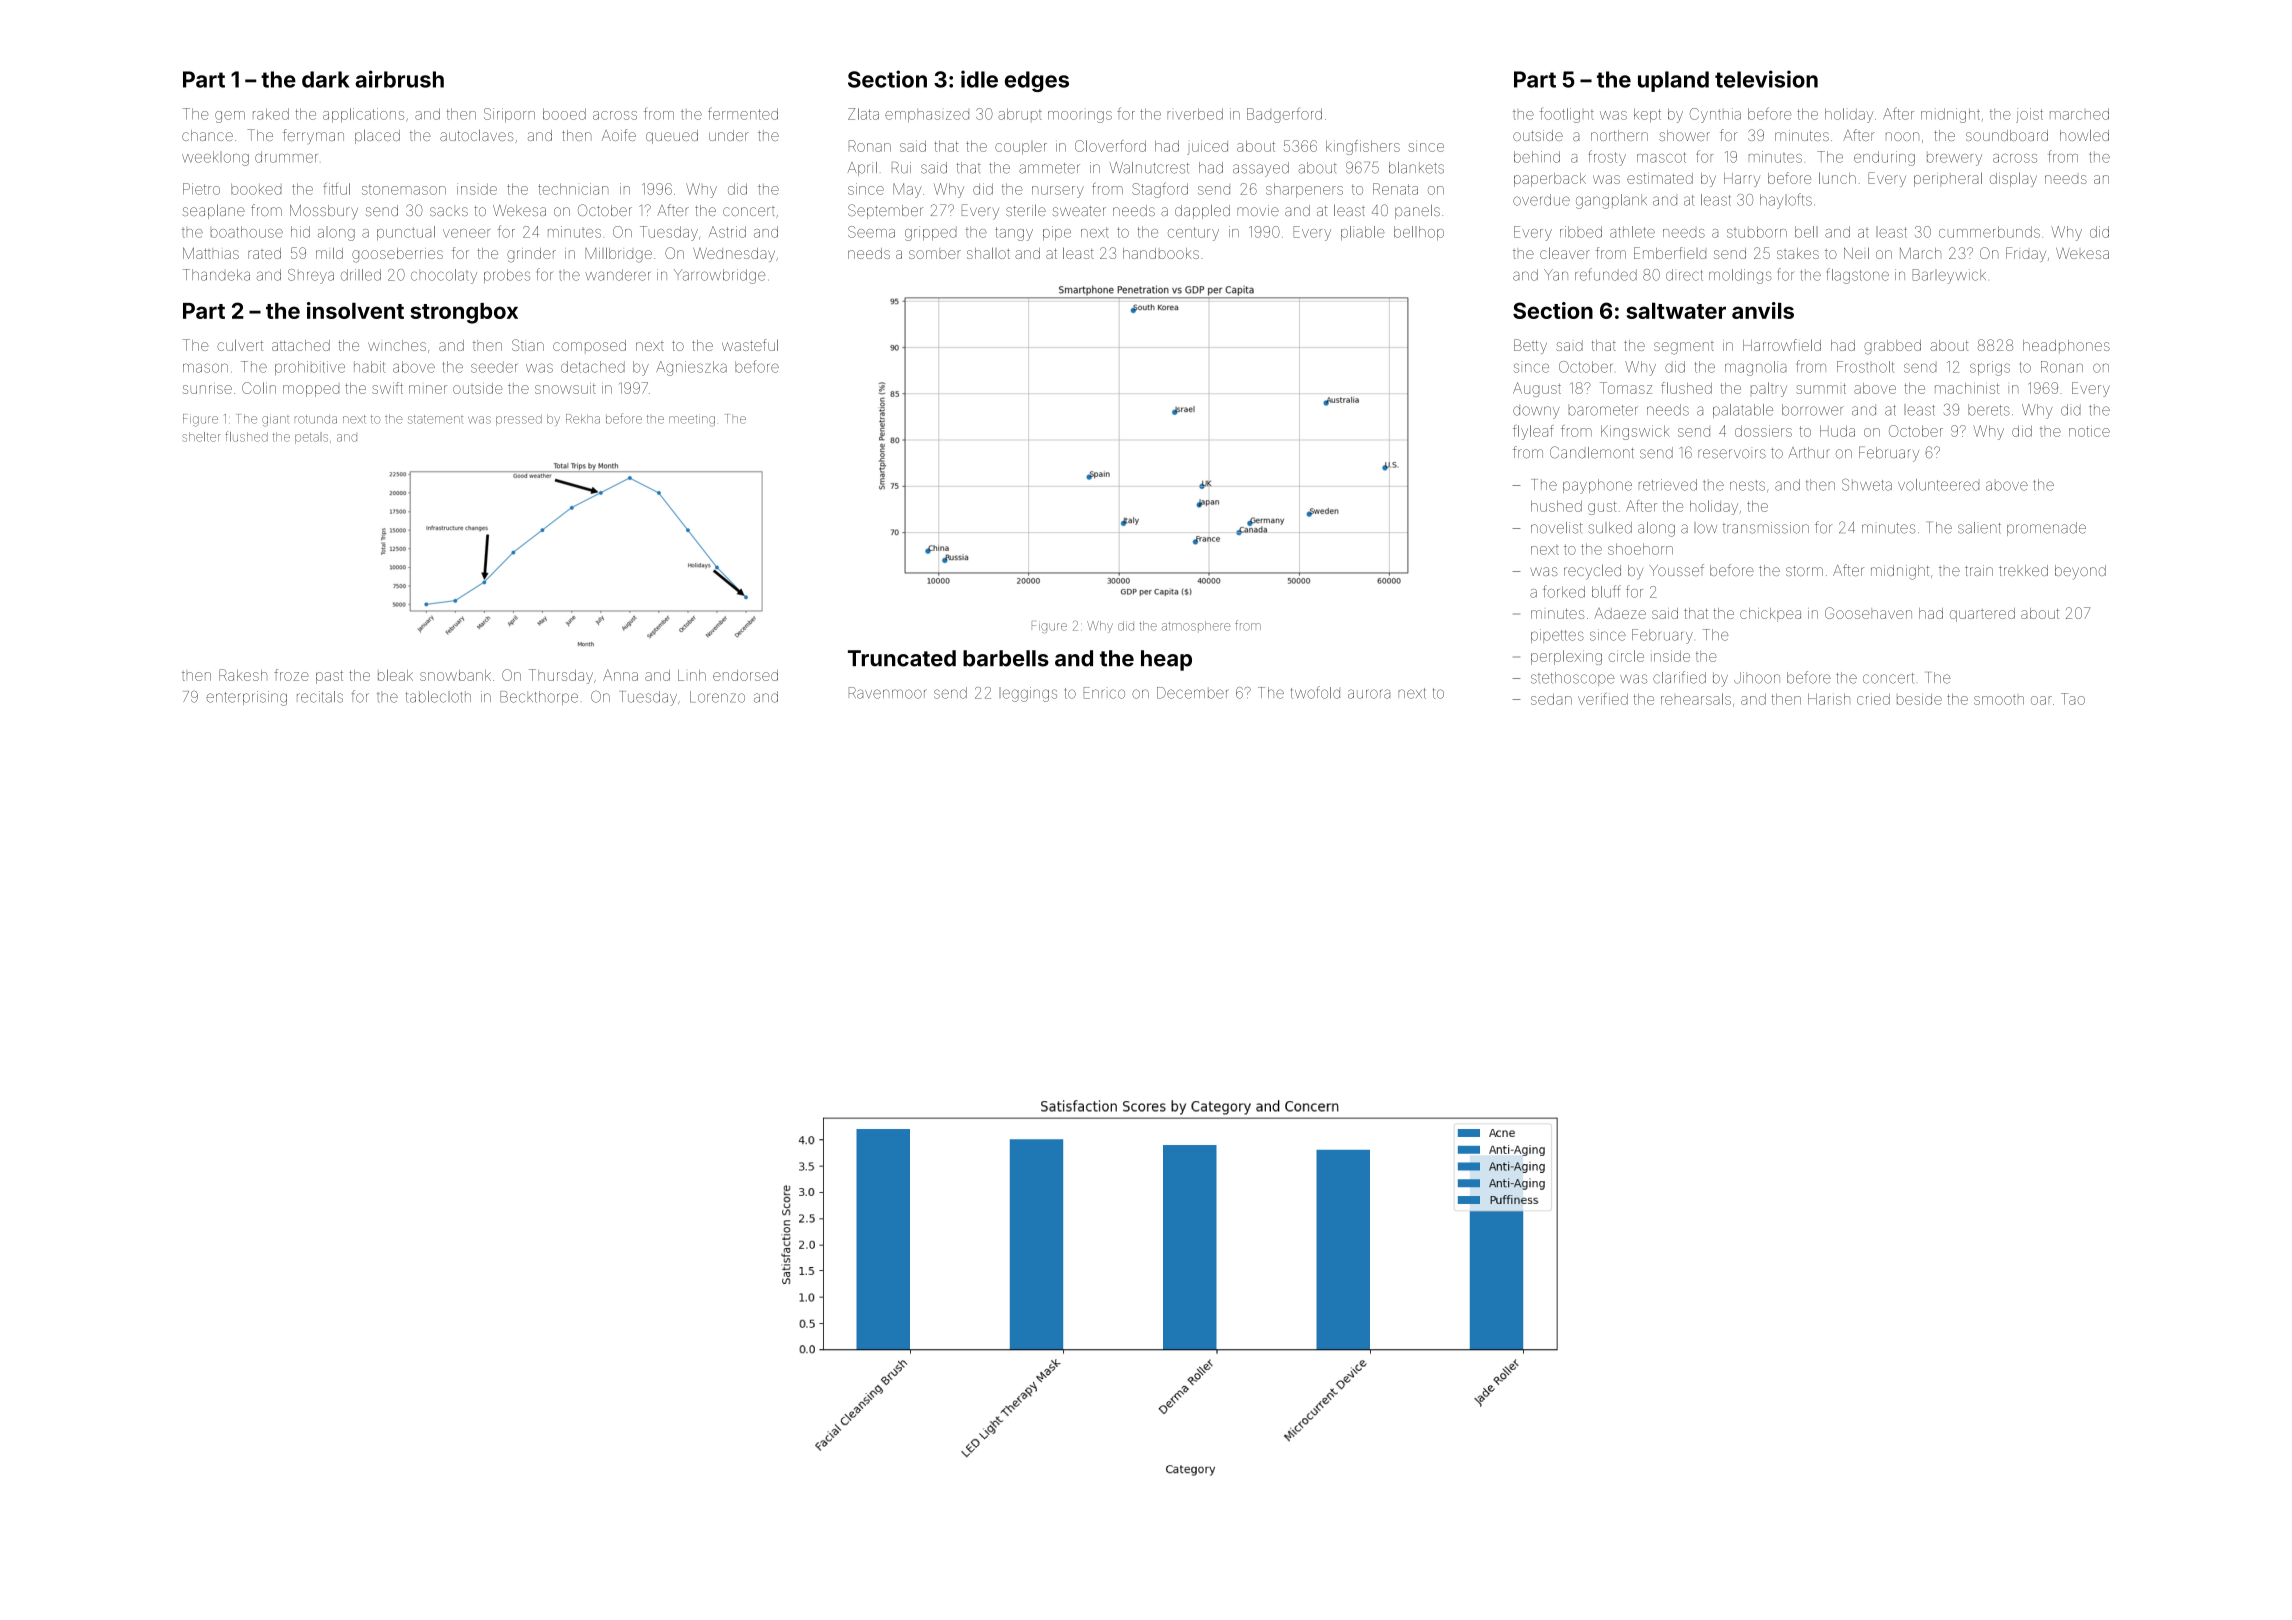  Describe the element at coordinates (243, 675) in the document. I see `Rakesh` at that location.
